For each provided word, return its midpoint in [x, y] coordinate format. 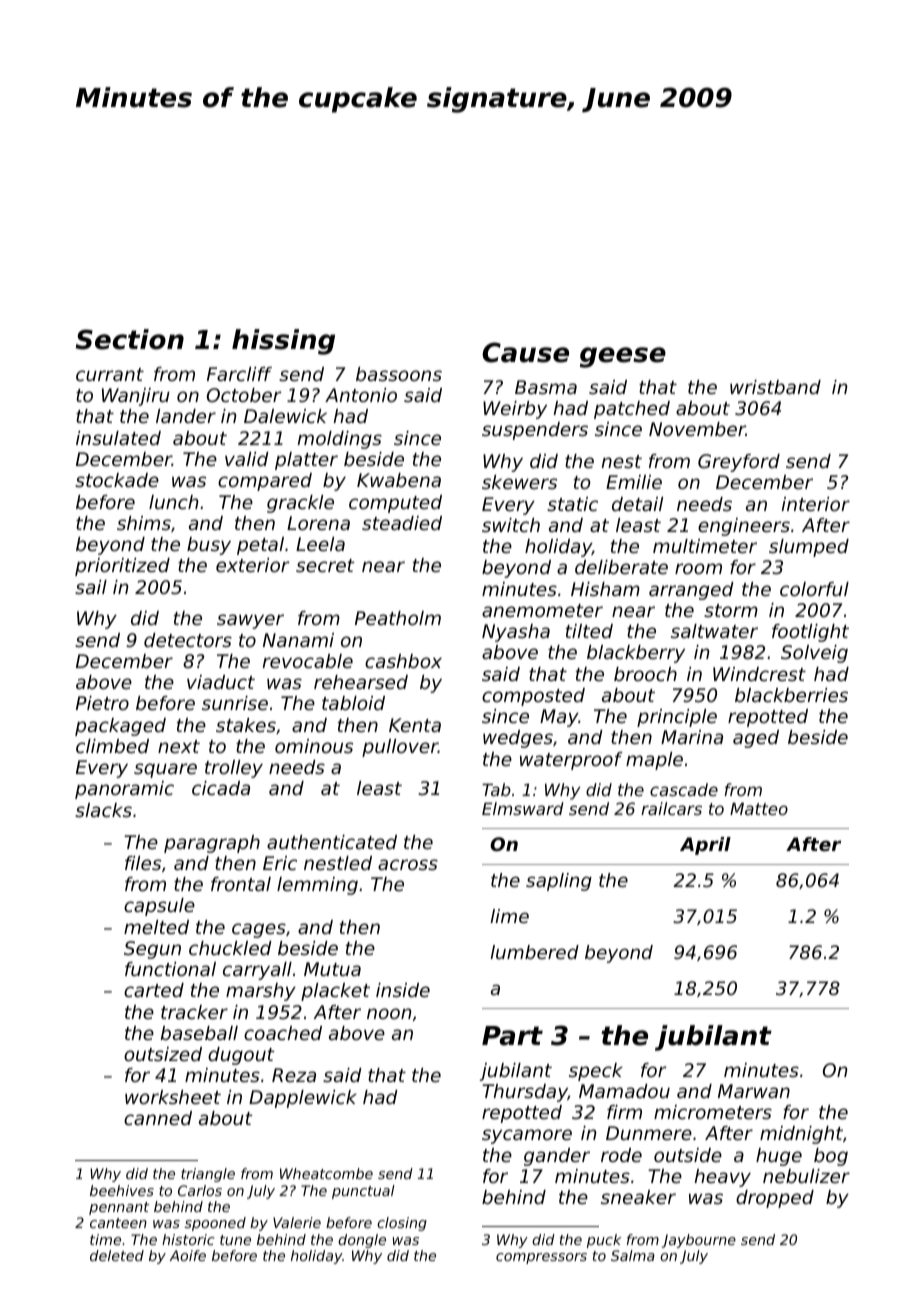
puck [604, 1241]
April [705, 846]
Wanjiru [136, 397]
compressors [541, 1258]
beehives [122, 1190]
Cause [525, 352]
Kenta [415, 725]
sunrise [235, 703]
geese [623, 357]
